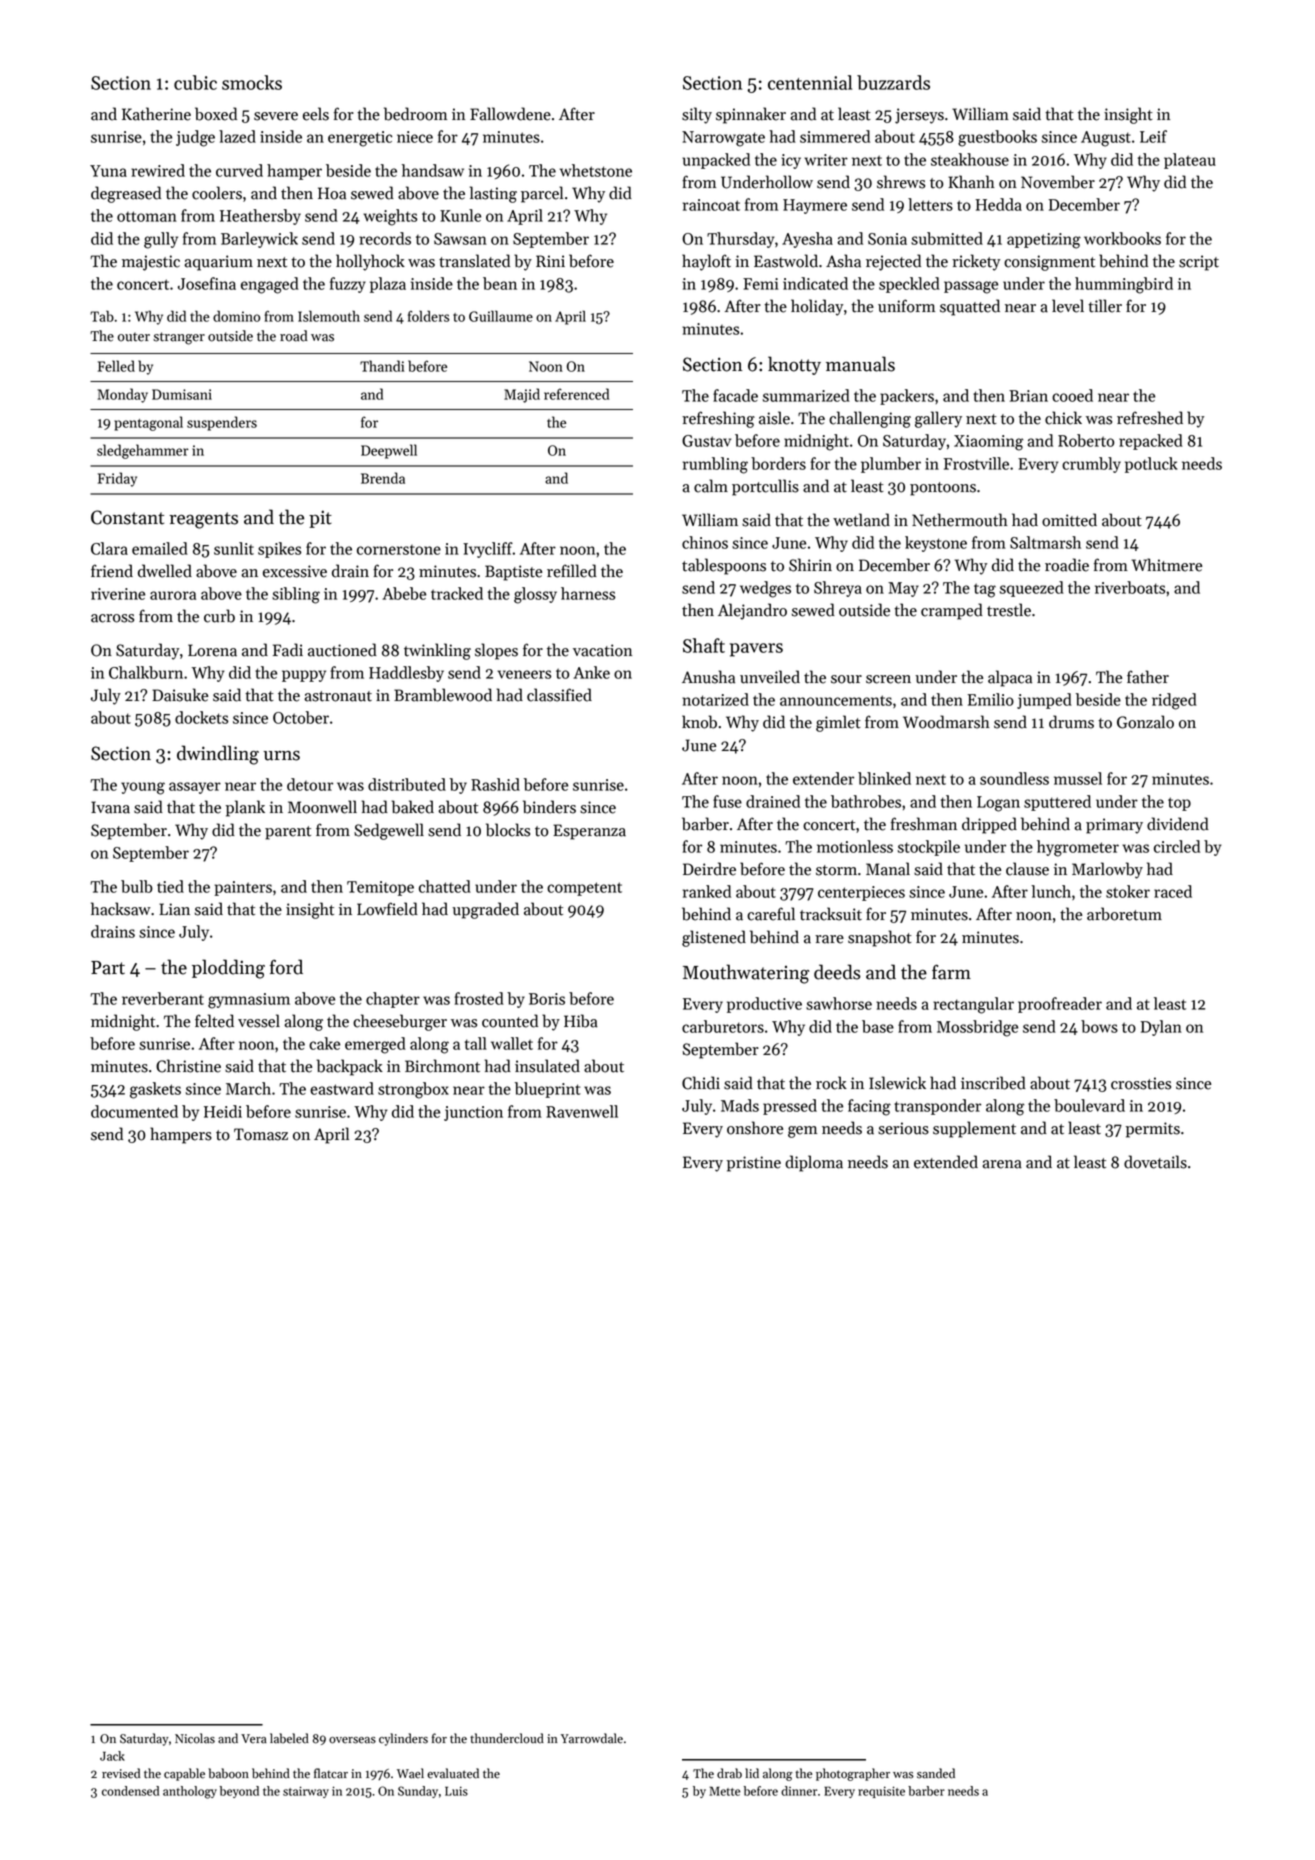  I want to click on permits, so click(1153, 1130).
